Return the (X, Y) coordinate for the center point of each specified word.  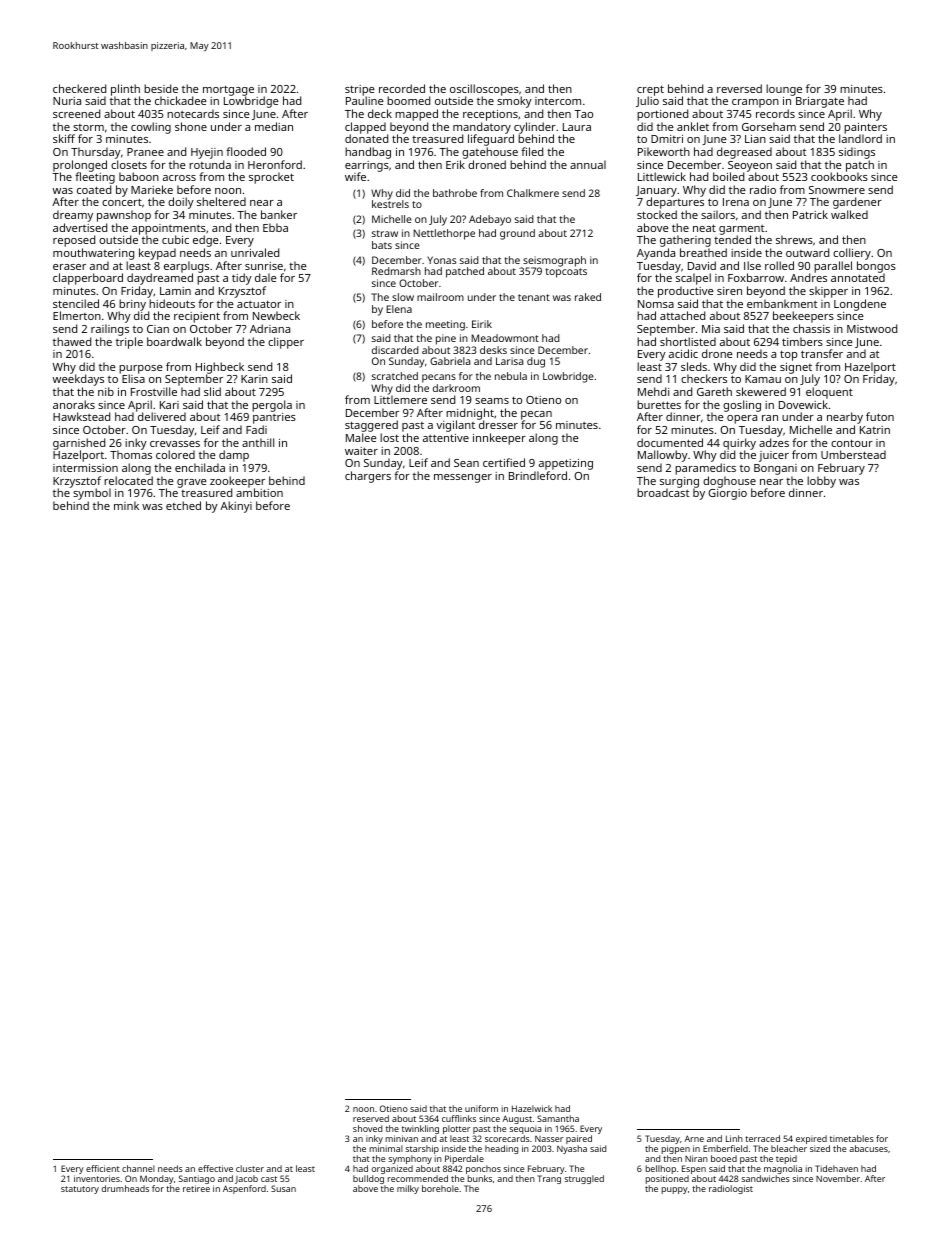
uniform (481, 1108)
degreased (744, 153)
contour (852, 443)
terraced (762, 1138)
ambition (259, 492)
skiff (64, 138)
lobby (821, 482)
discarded (395, 350)
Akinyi (236, 507)
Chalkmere (533, 193)
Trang (549, 1179)
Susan (283, 1188)
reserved (371, 1118)
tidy (242, 279)
